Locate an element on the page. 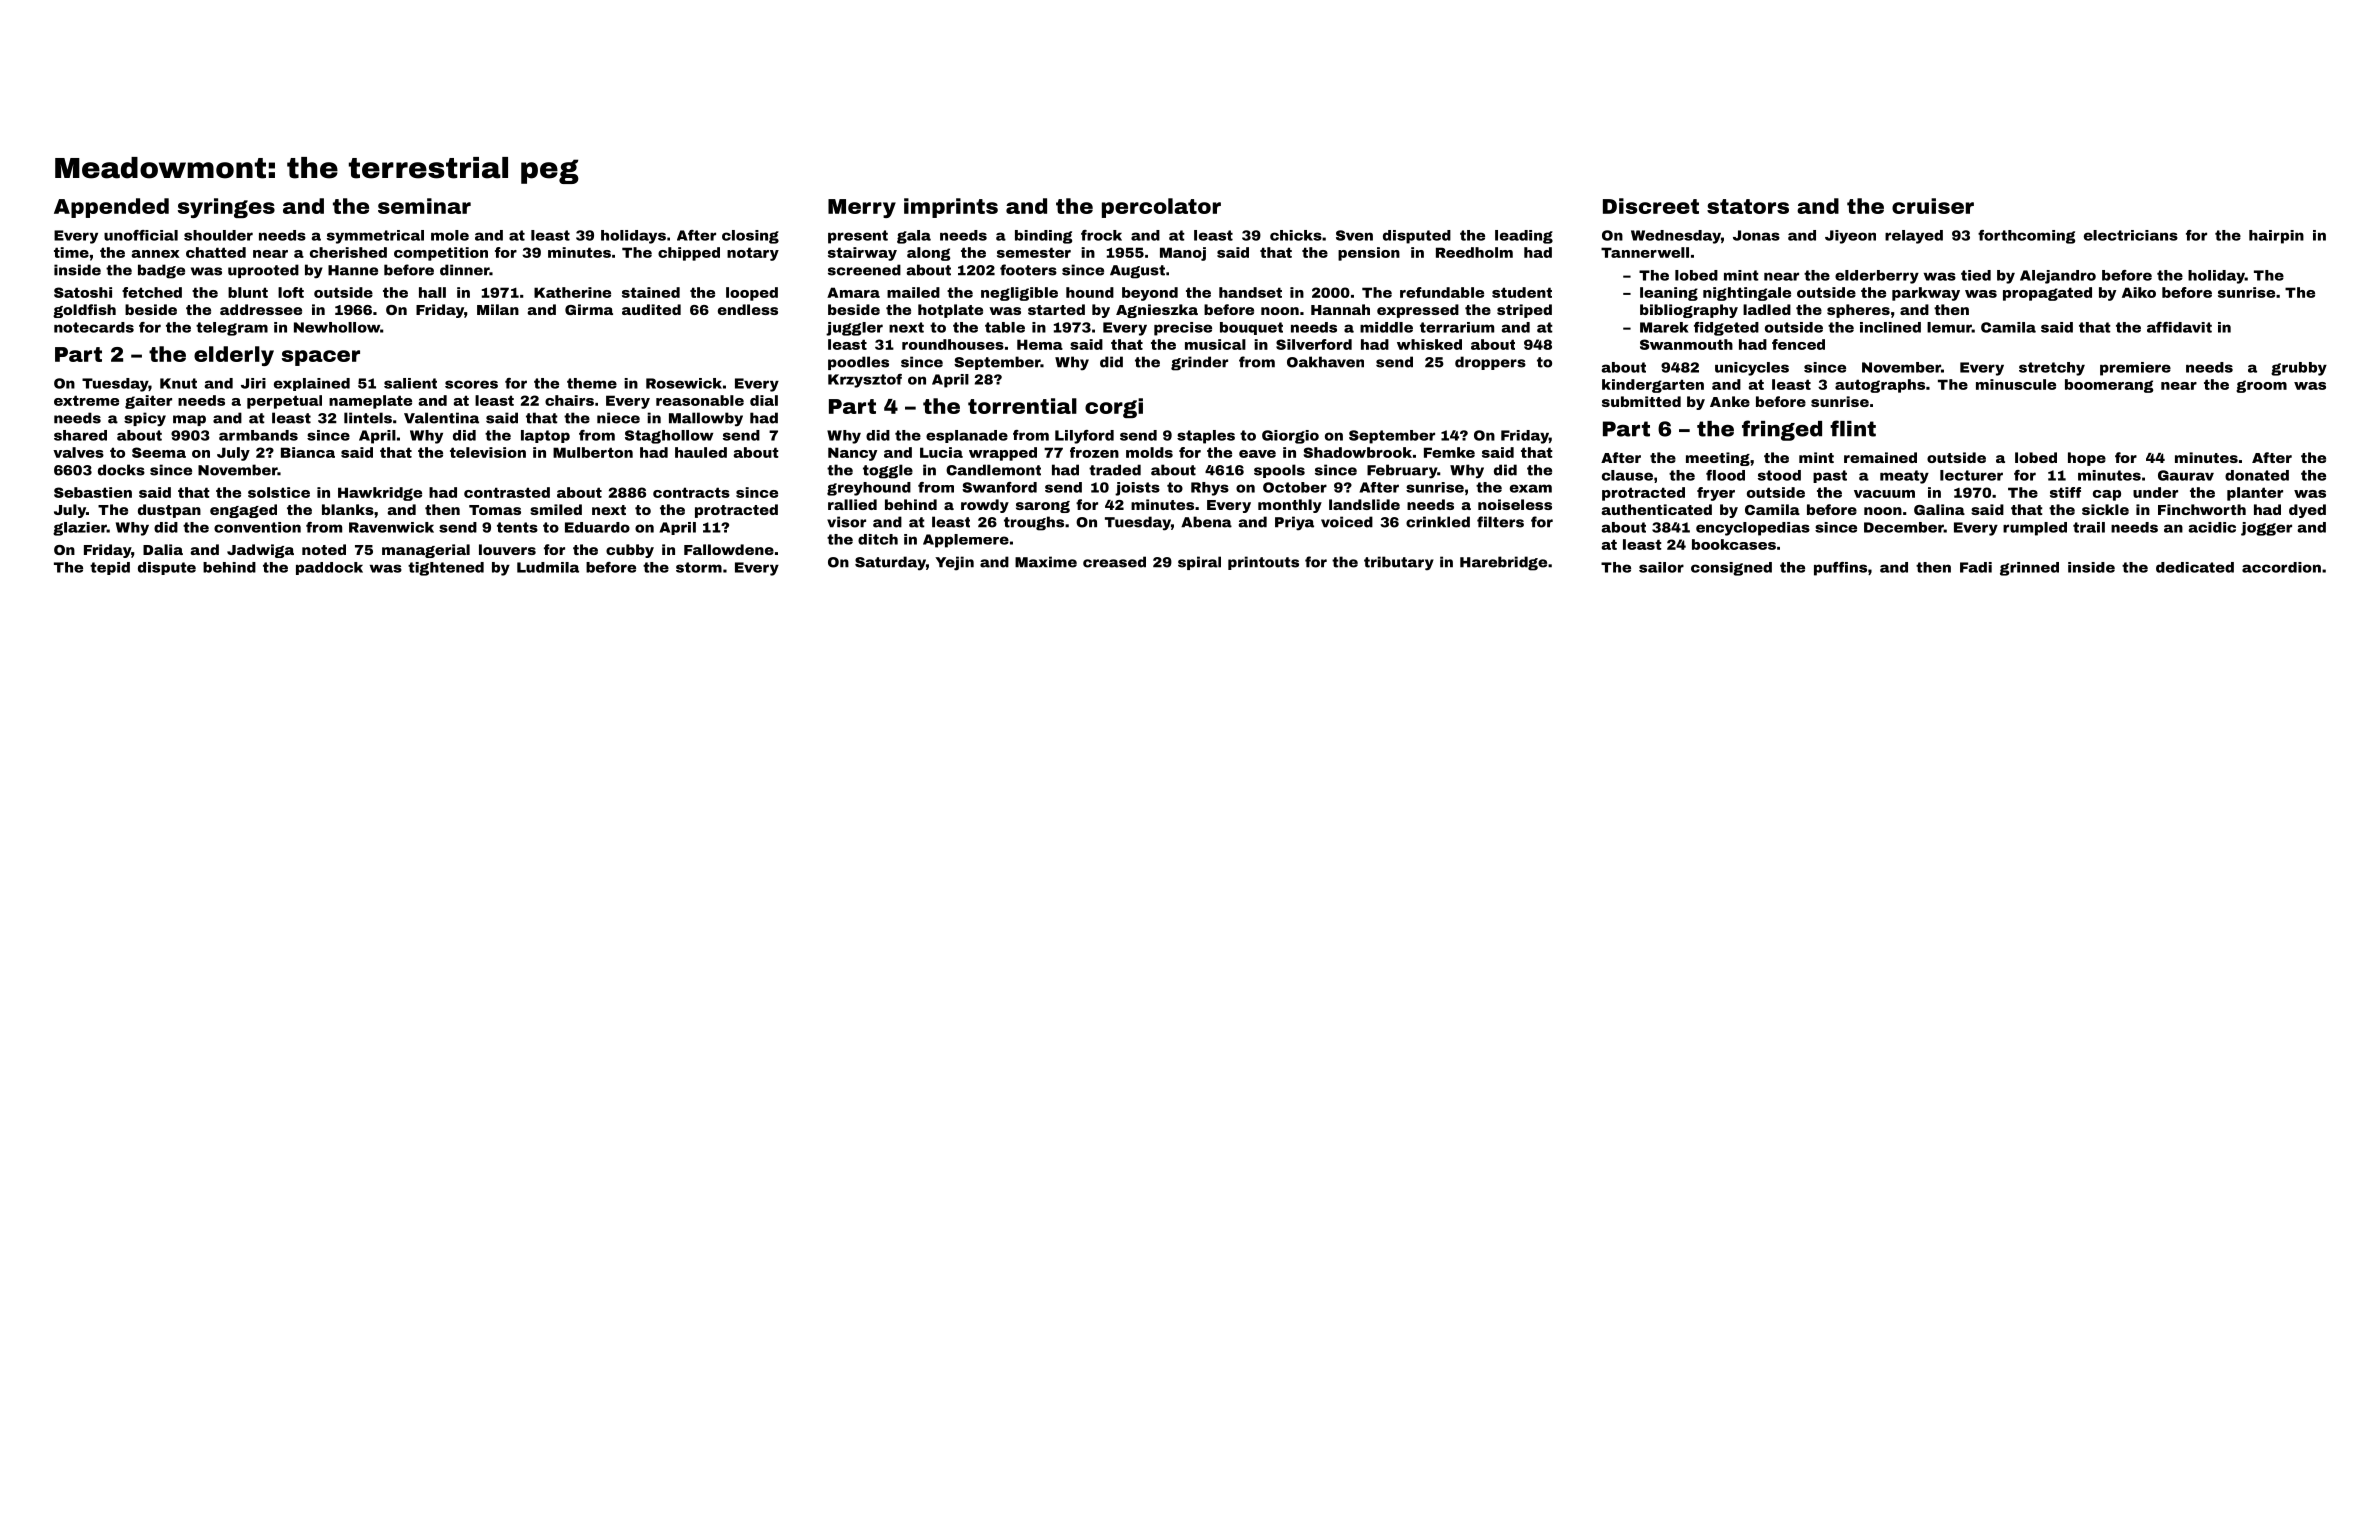 Image resolution: width=2380 pixels, height=1540 pixels. minuscule is located at coordinates (2016, 384).
